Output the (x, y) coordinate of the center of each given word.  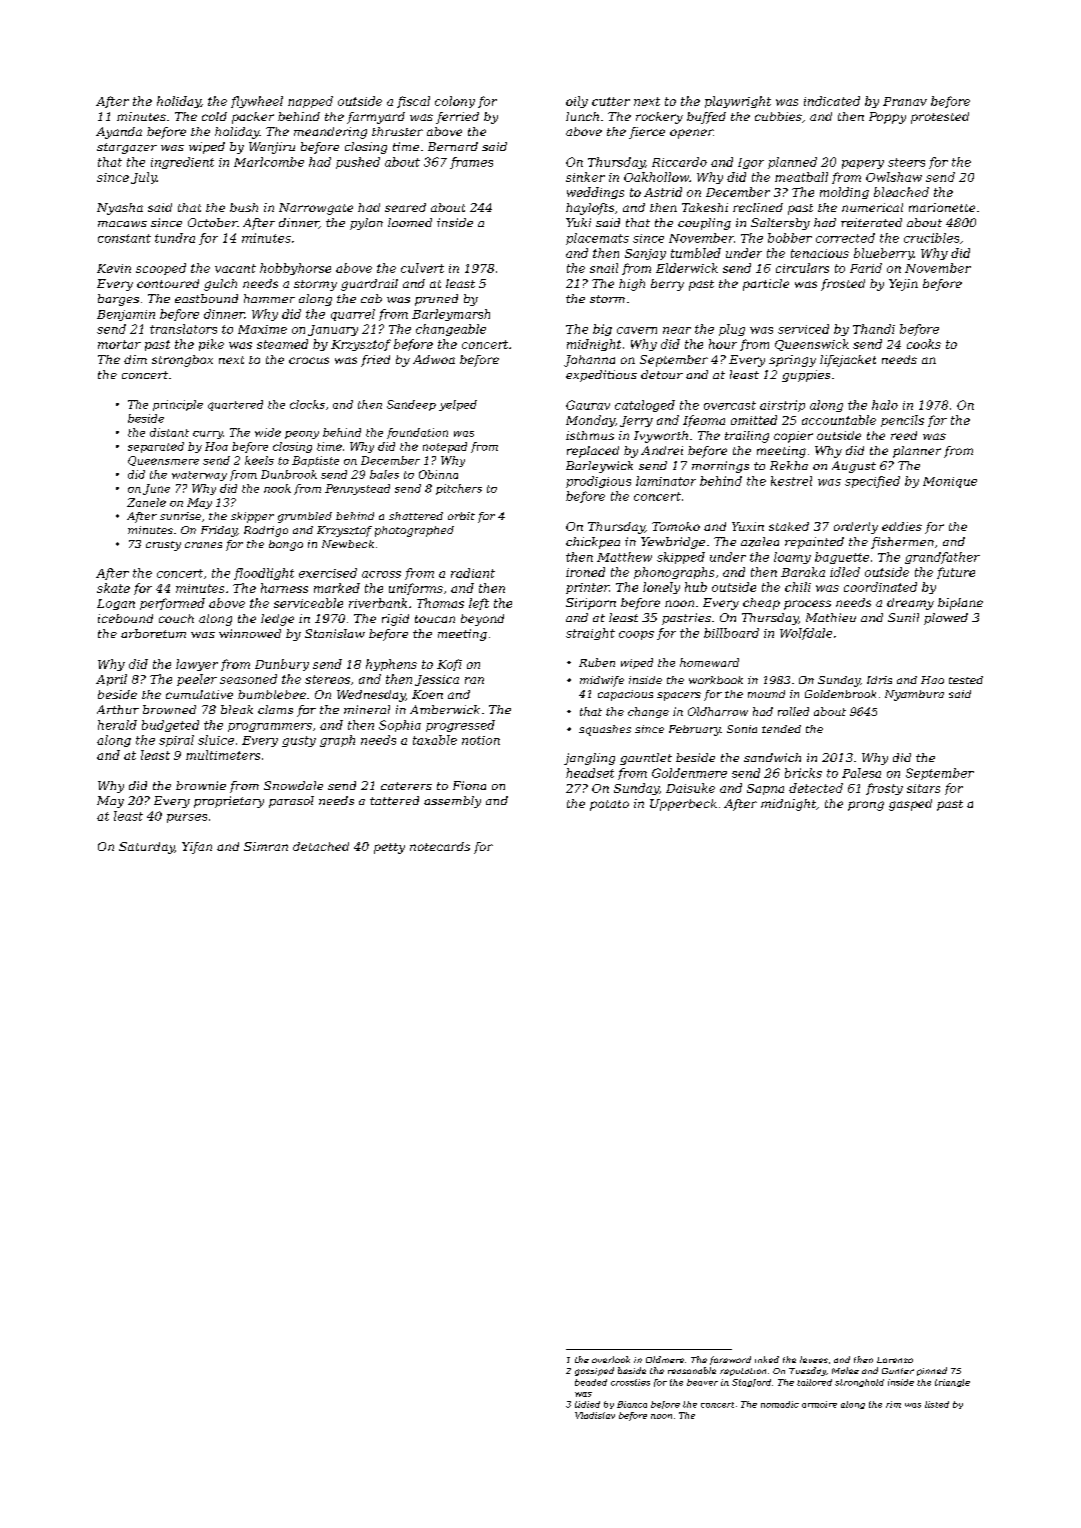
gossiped (594, 1371)
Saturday (147, 848)
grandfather (942, 558)
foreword (730, 1360)
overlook (611, 1359)
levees (814, 1359)
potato (609, 805)
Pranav (905, 101)
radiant (473, 573)
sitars (923, 788)
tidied (587, 1404)
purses (187, 818)
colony (455, 102)
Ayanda (119, 133)
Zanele (146, 502)
